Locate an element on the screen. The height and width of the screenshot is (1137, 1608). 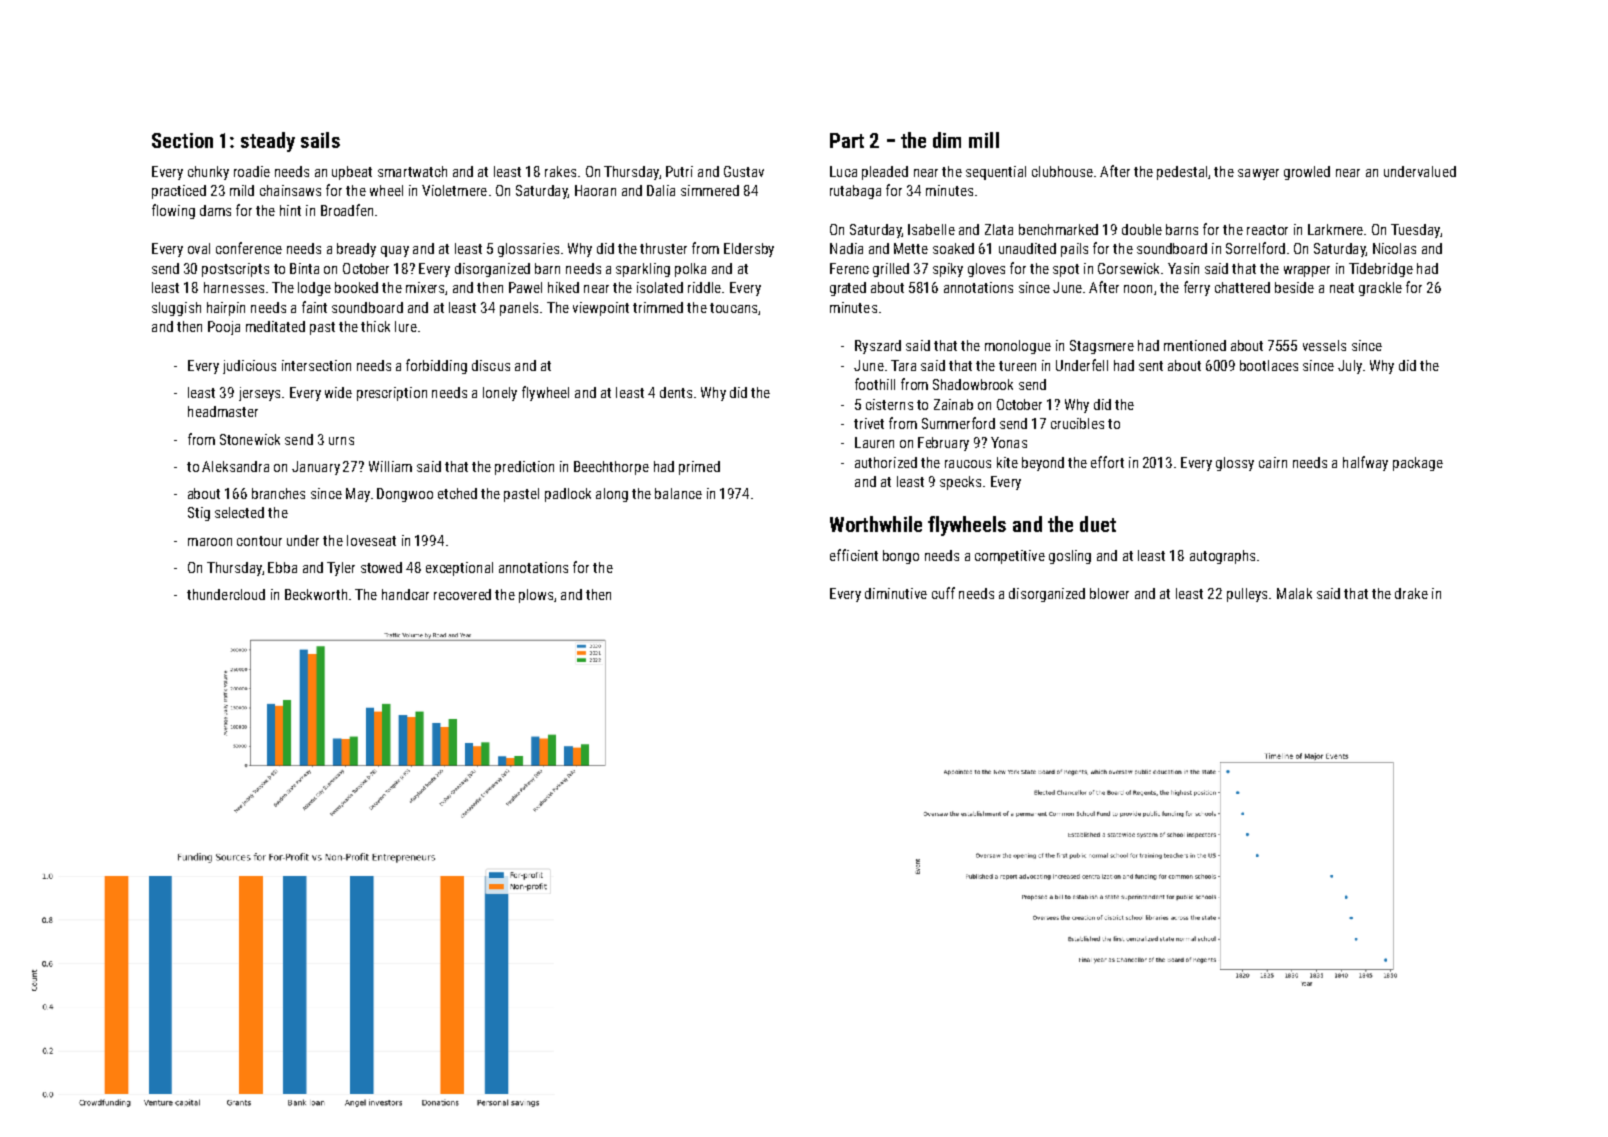
branches is located at coordinates (278, 493).
